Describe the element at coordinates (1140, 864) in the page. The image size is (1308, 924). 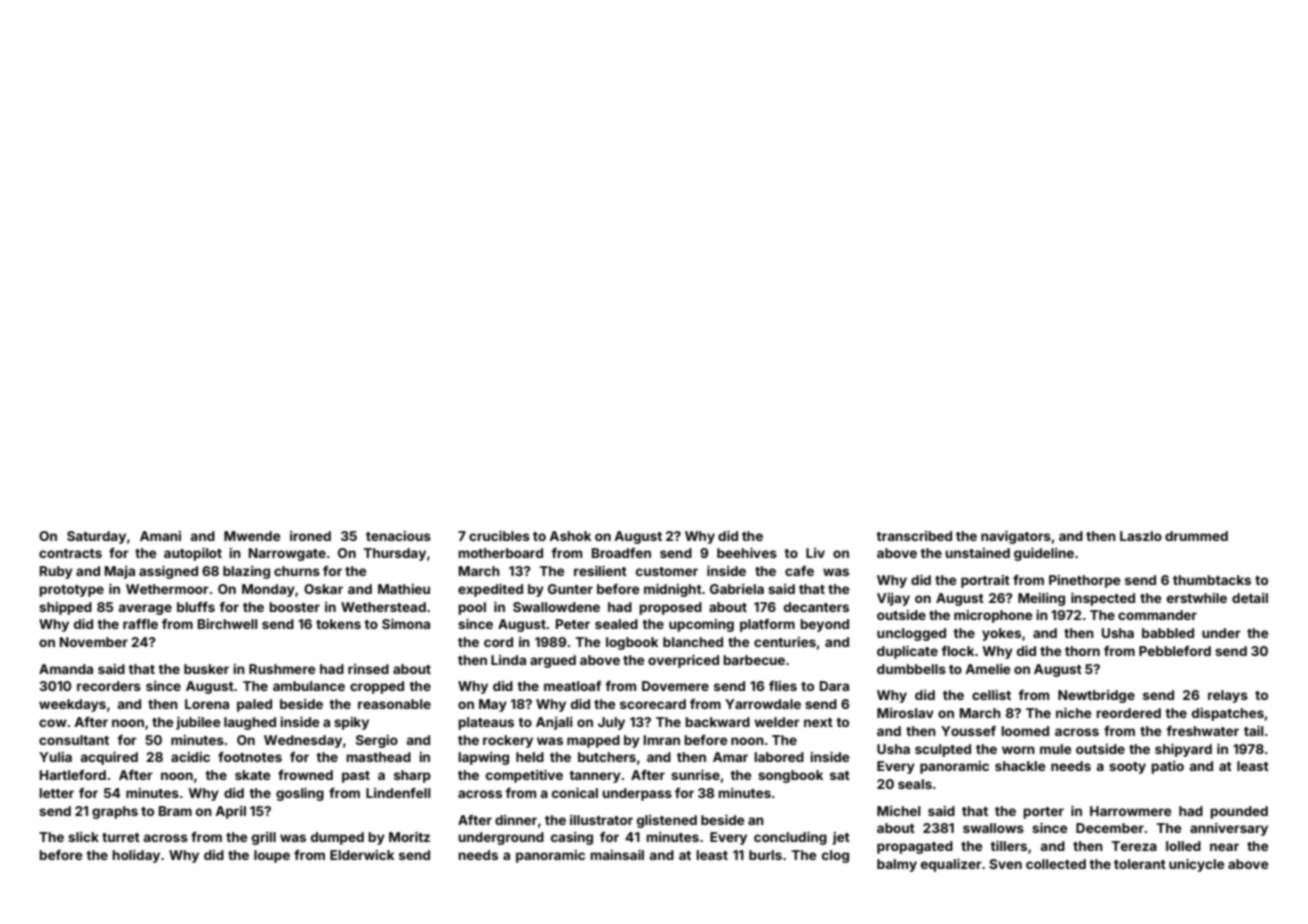
I see `tolerant` at that location.
